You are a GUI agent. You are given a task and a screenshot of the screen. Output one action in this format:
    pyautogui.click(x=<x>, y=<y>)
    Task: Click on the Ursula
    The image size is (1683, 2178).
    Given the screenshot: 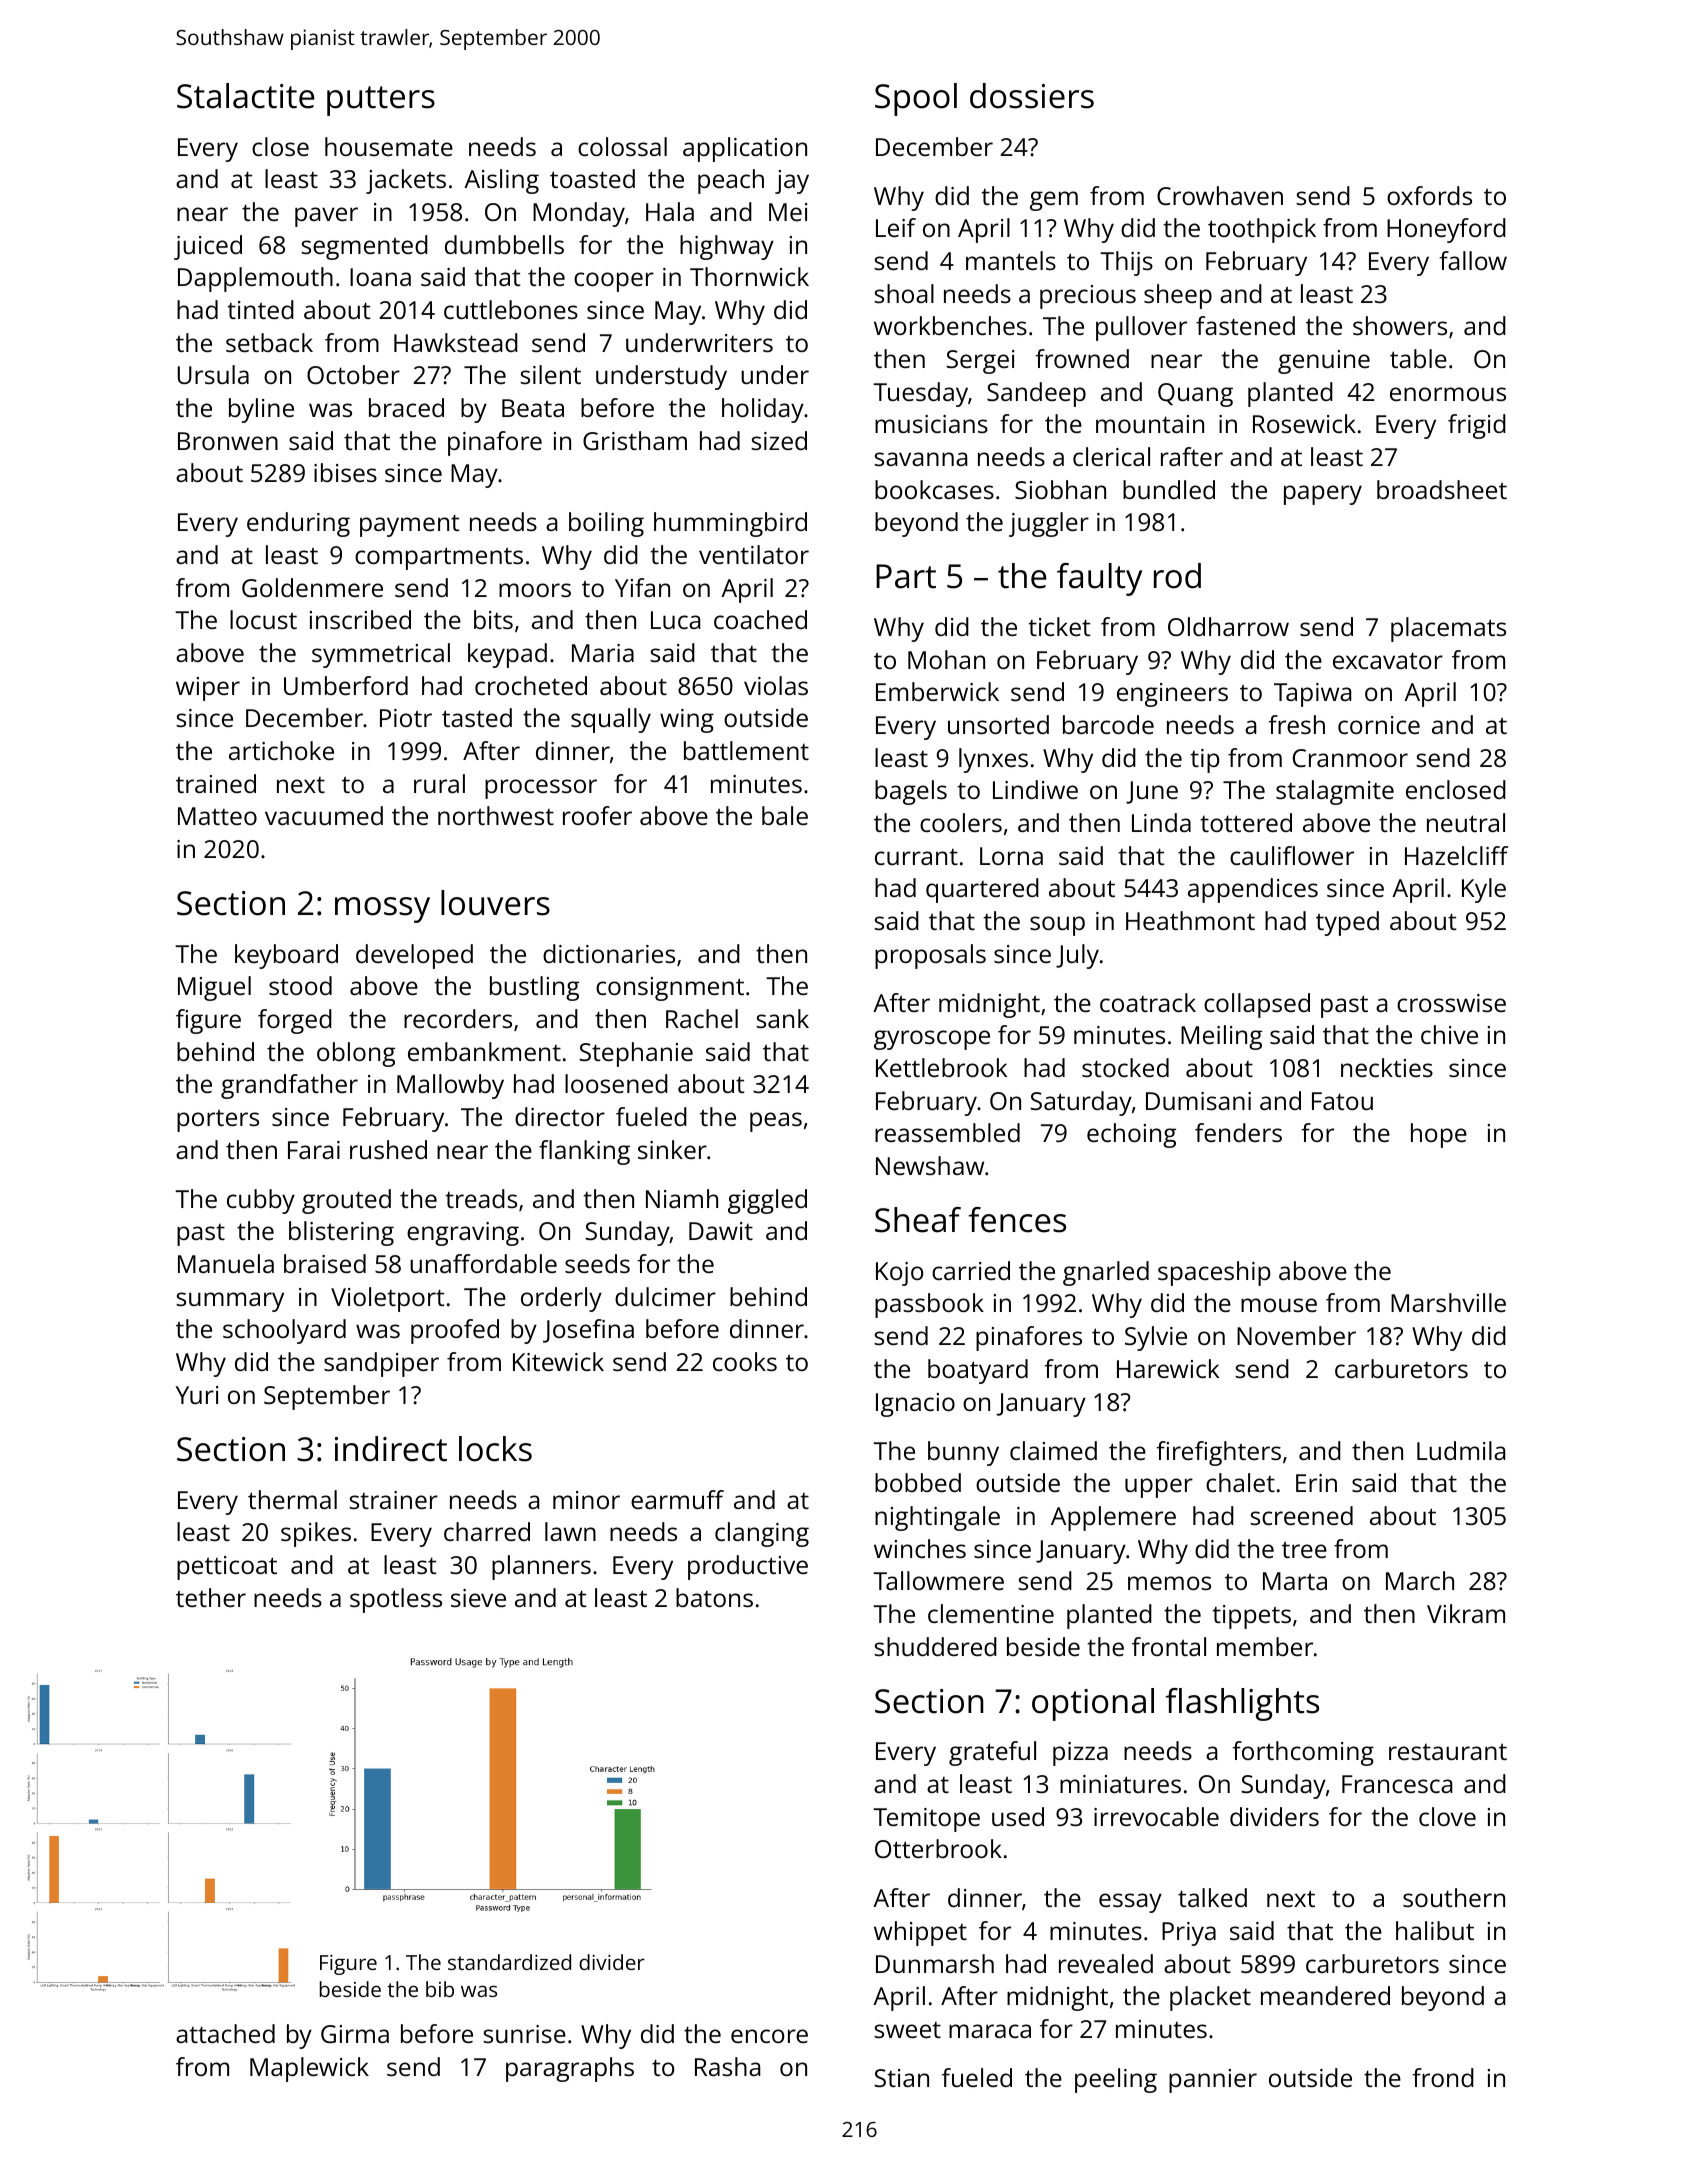 What is the action you would take?
    pyautogui.click(x=213, y=374)
